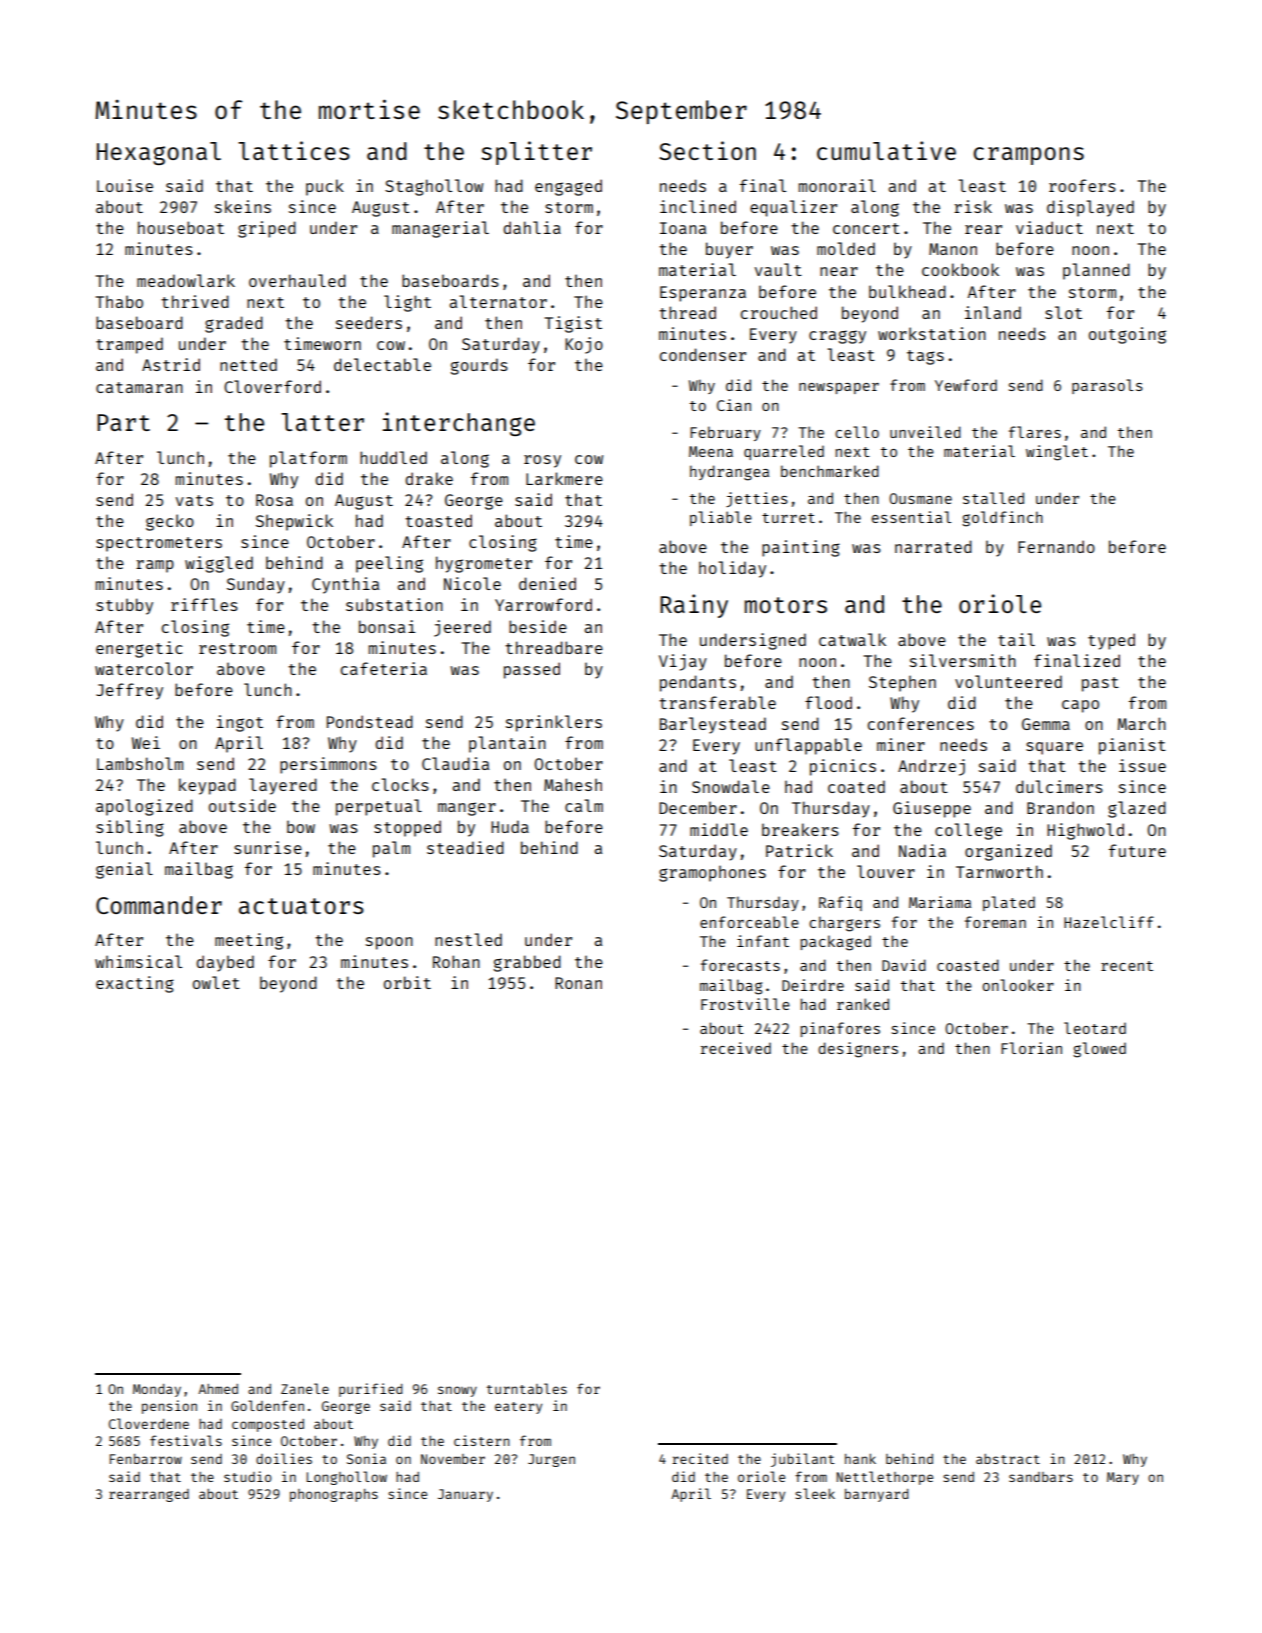 The width and height of the screenshot is (1262, 1633). What do you see at coordinates (700, 1458) in the screenshot?
I see `recited` at bounding box center [700, 1458].
